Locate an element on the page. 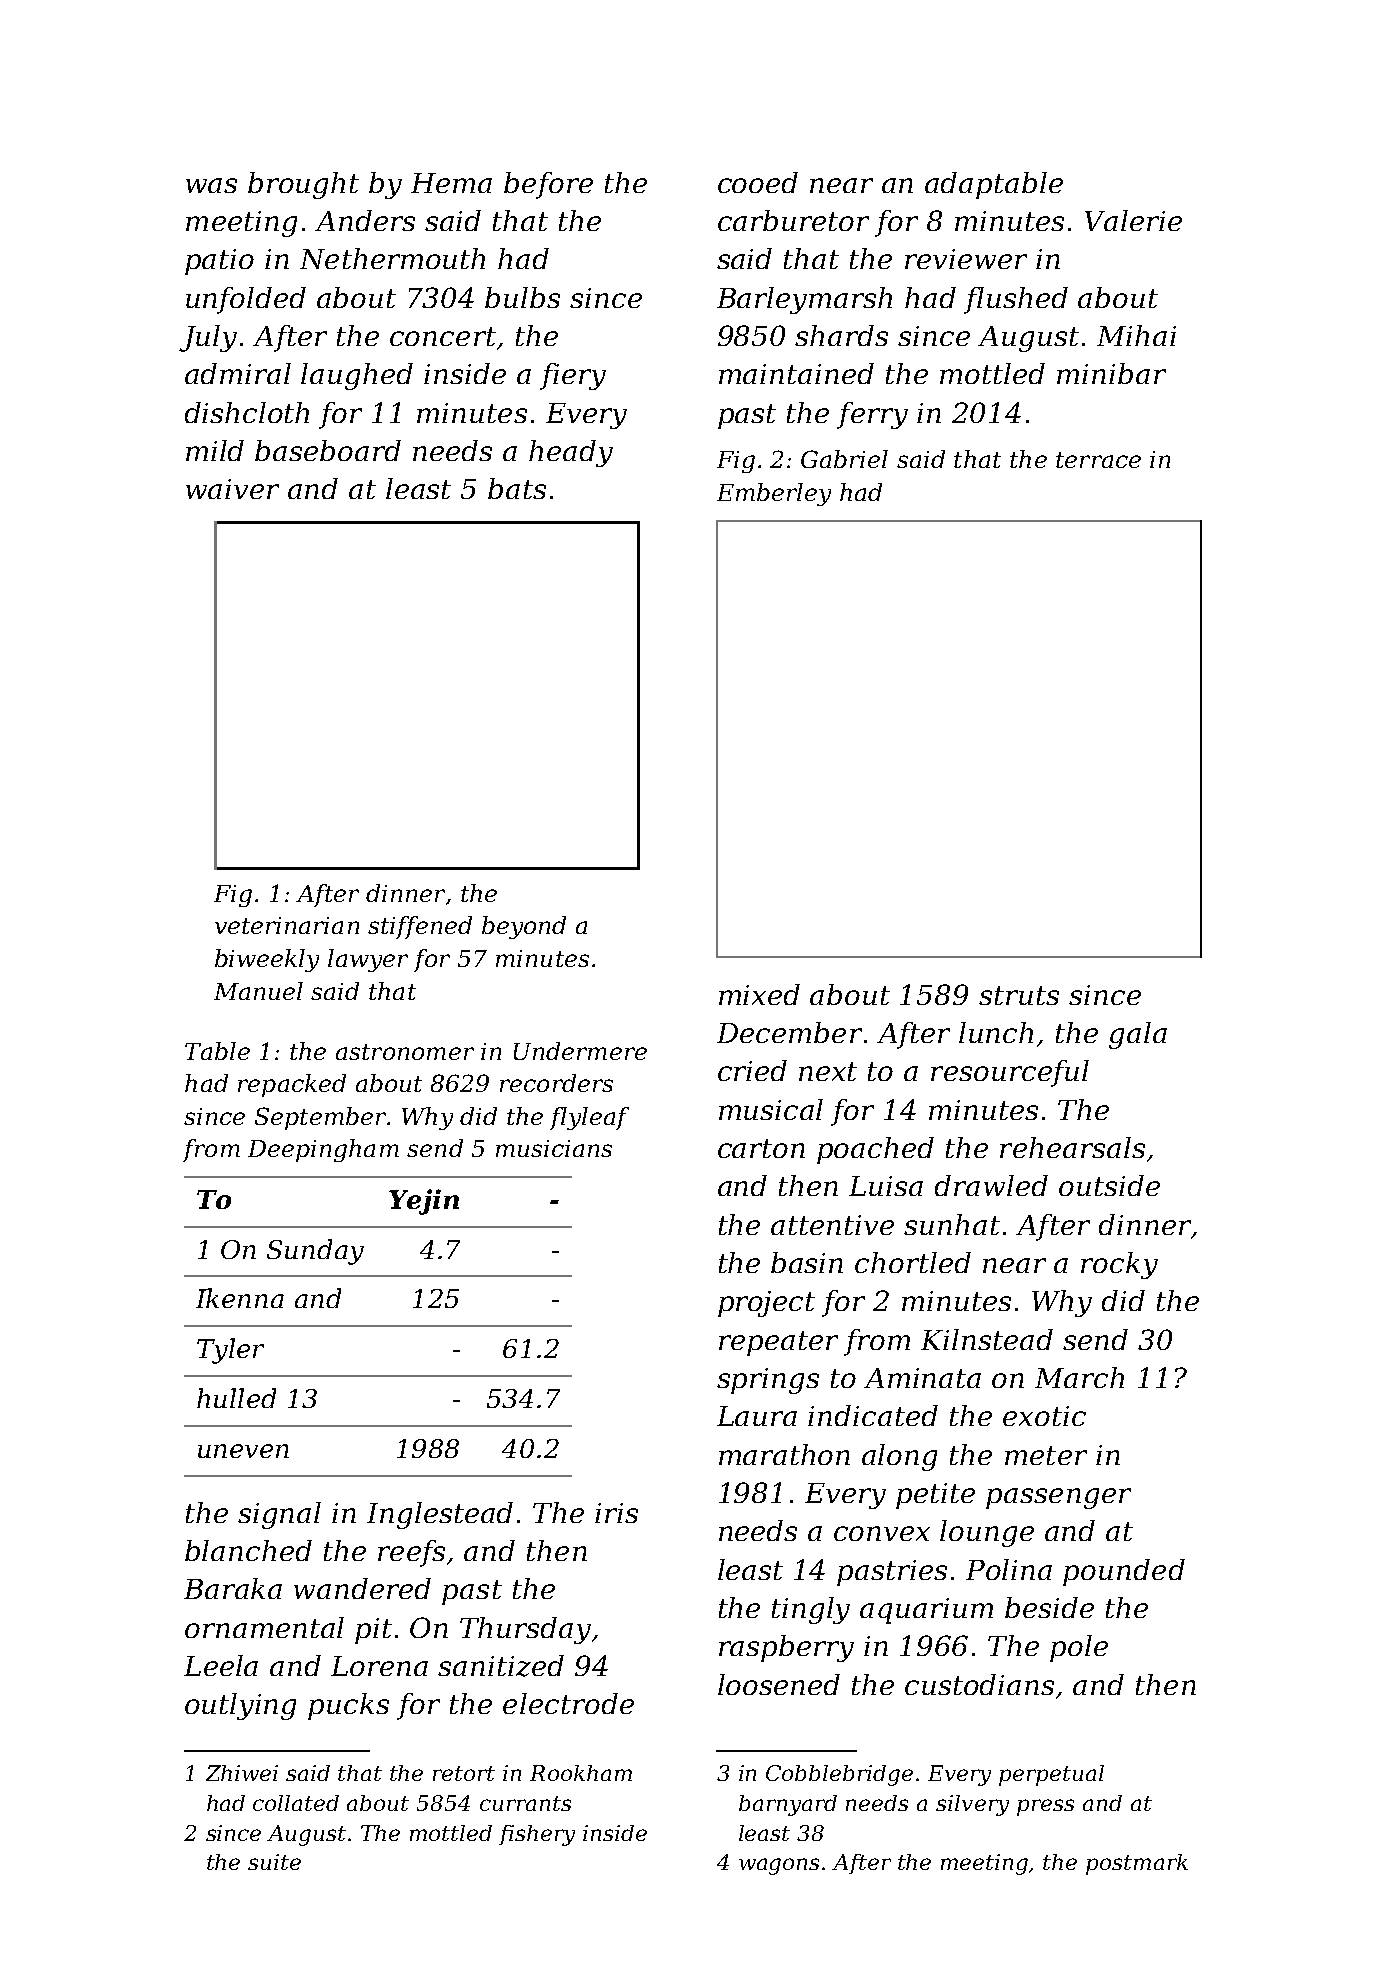  beyond is located at coordinates (524, 927).
